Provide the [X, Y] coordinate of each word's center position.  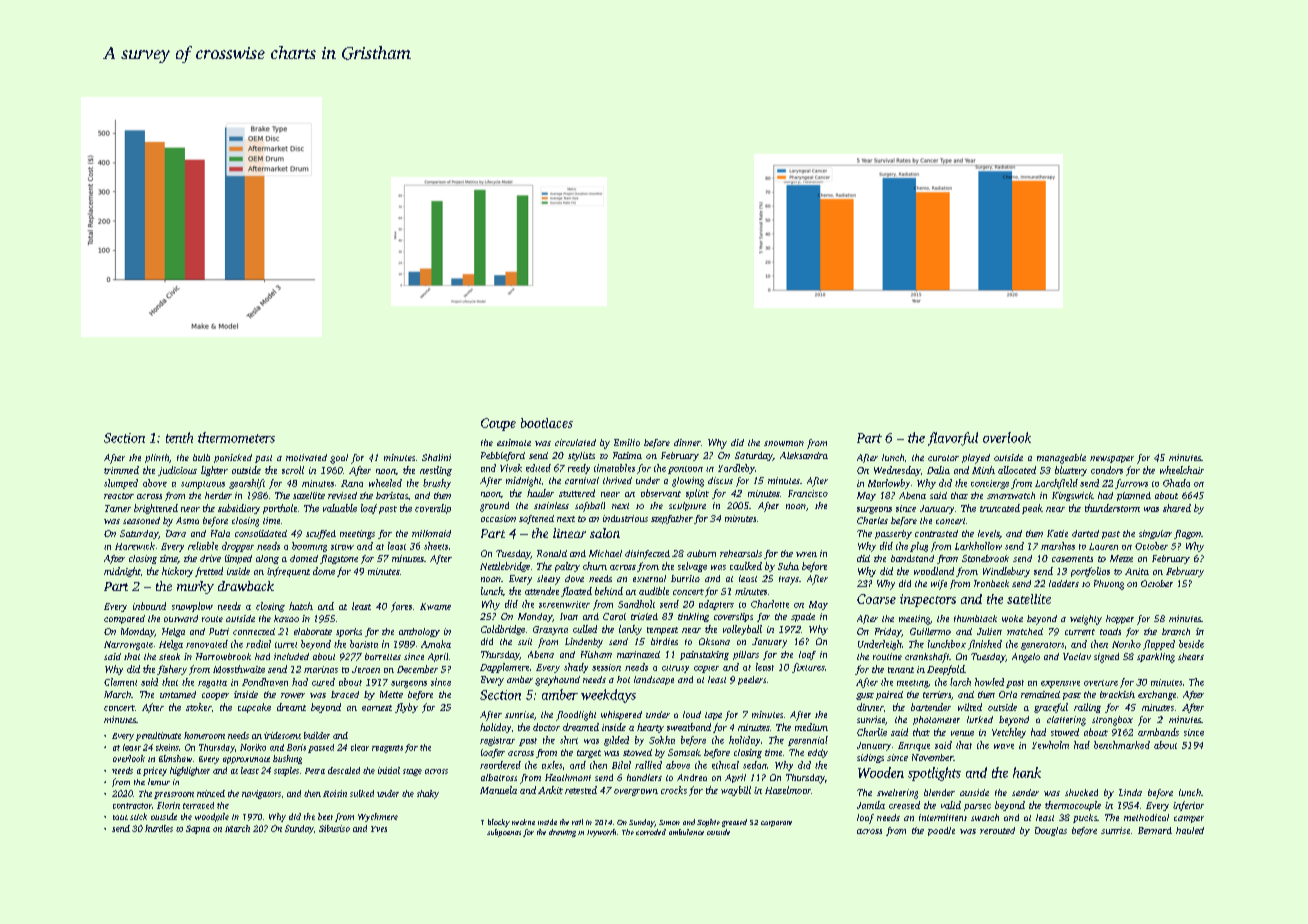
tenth [179, 437]
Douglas [1051, 831]
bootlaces [547, 423]
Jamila [871, 805]
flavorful [953, 439]
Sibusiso [334, 828]
